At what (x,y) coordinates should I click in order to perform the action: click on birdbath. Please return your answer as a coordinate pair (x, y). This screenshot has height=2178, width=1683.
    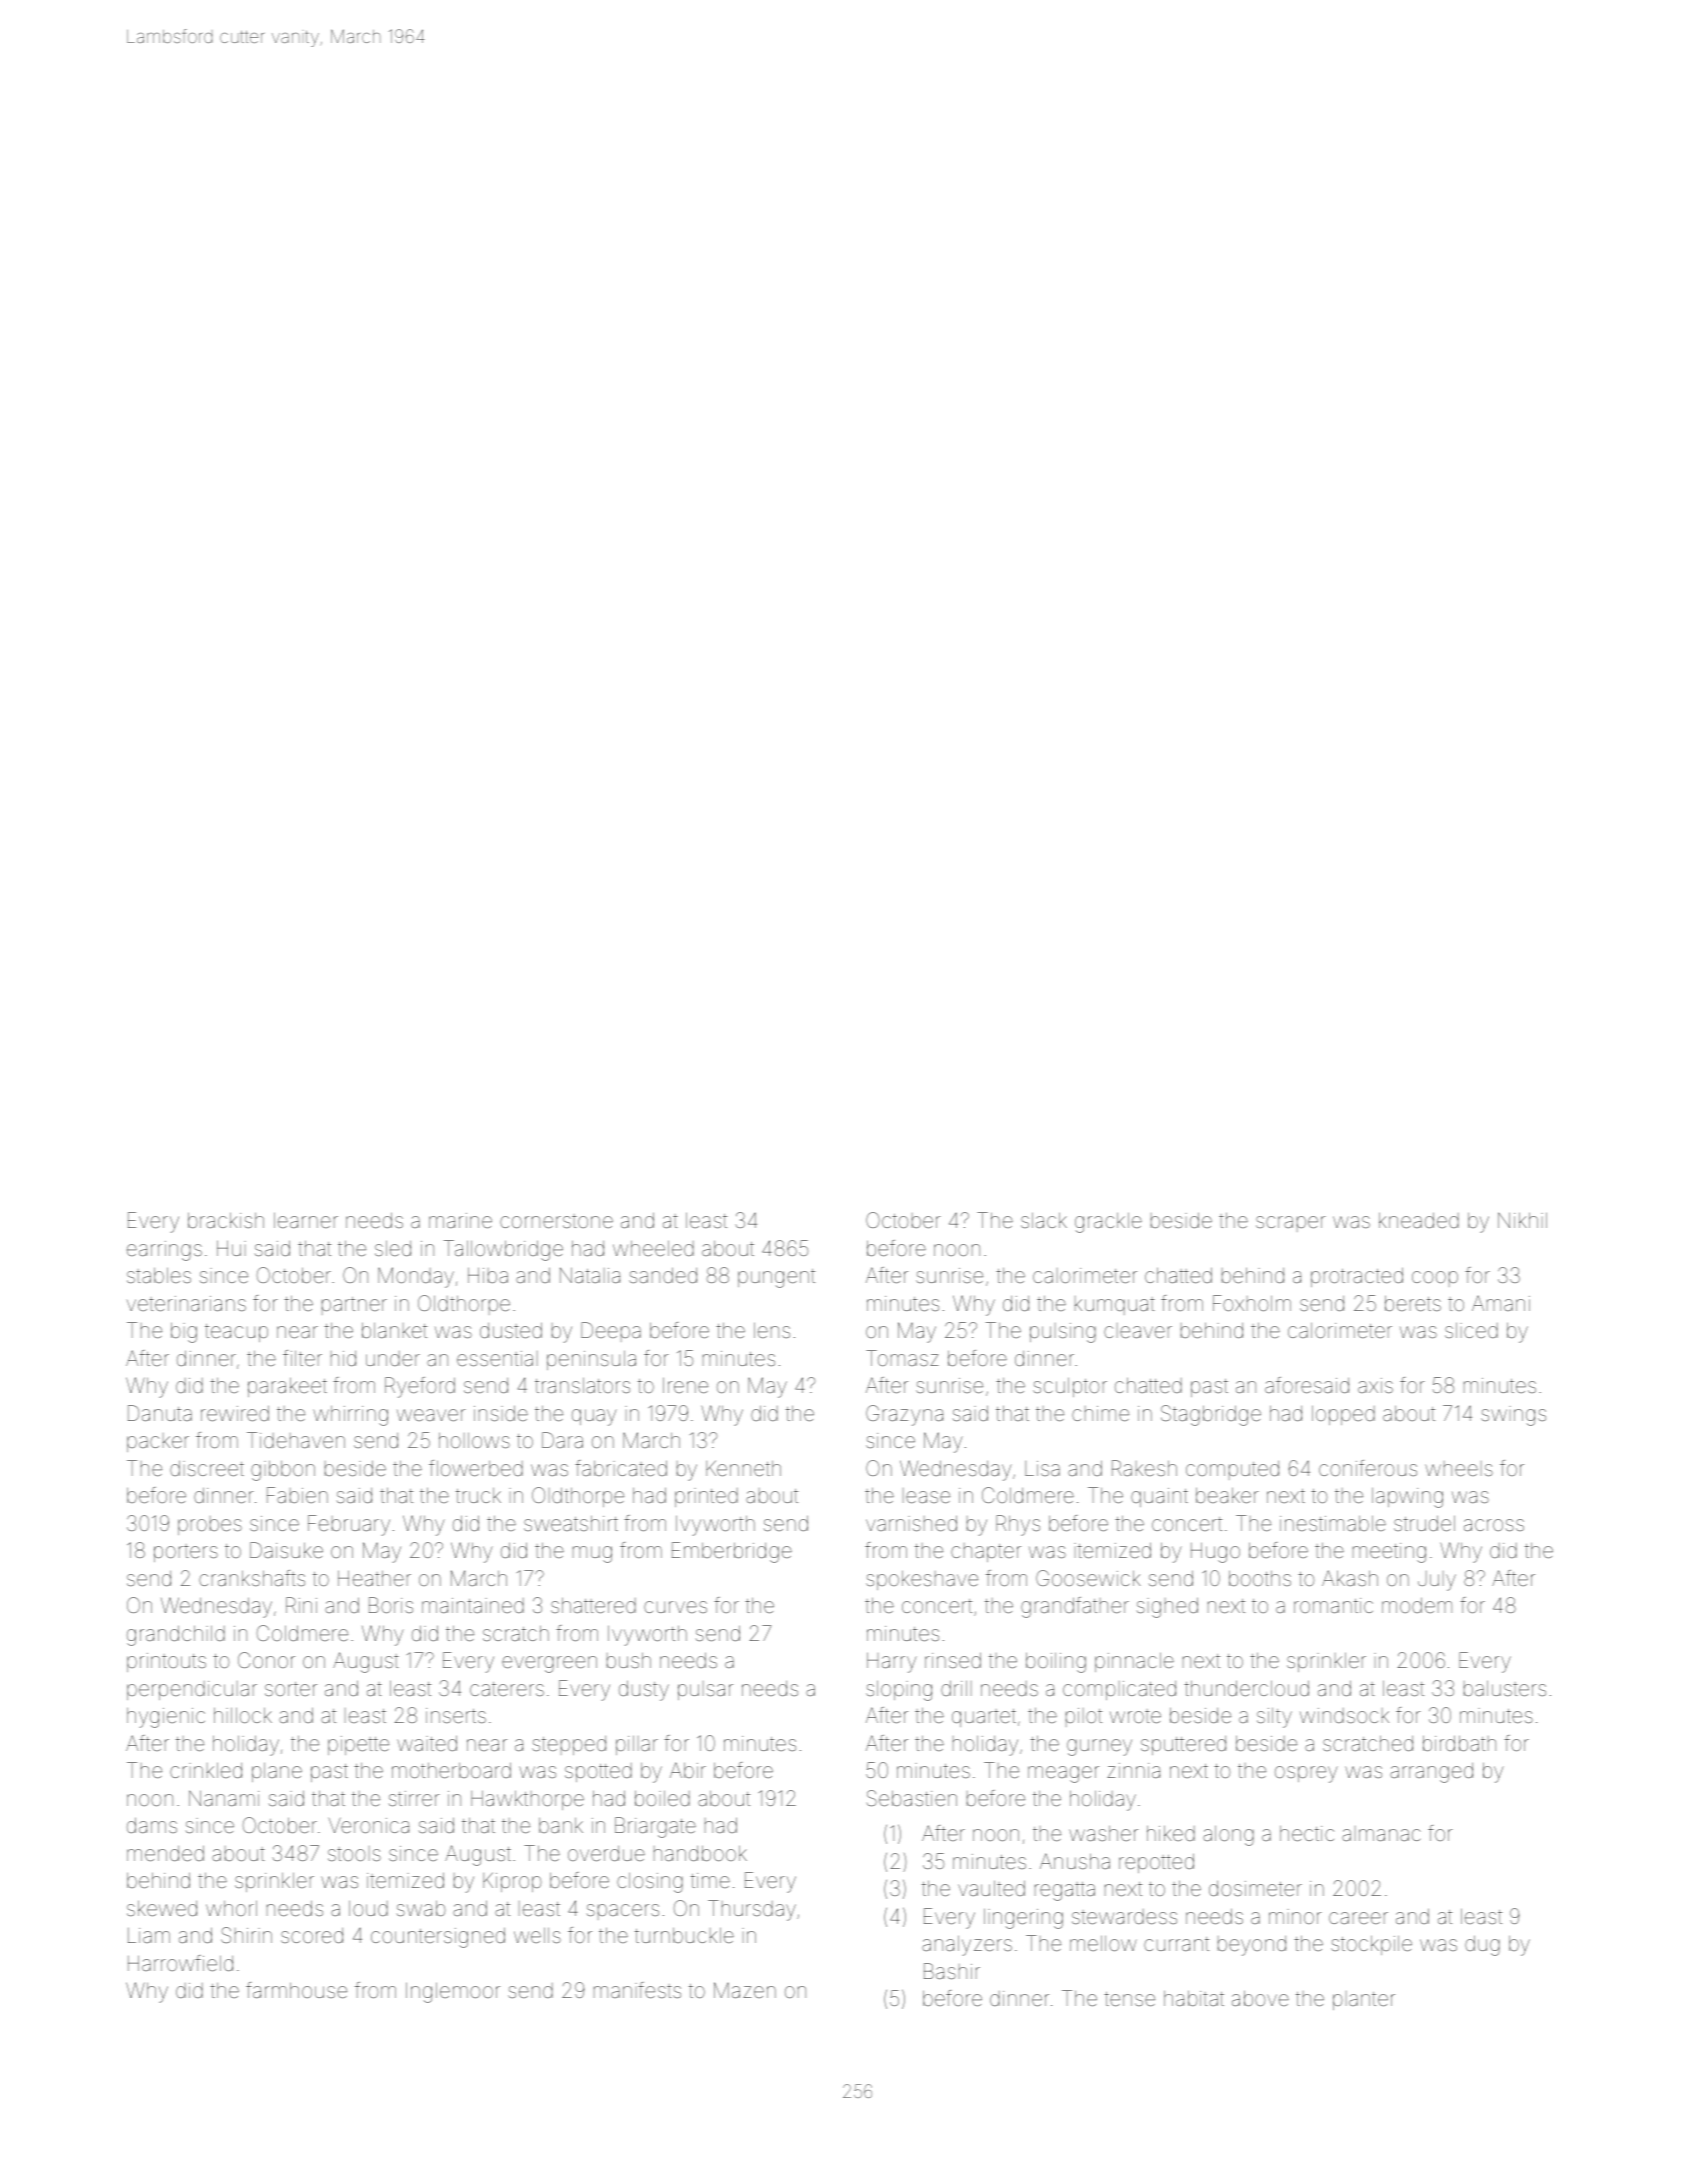
    Looking at the image, I should click on (1459, 1743).
